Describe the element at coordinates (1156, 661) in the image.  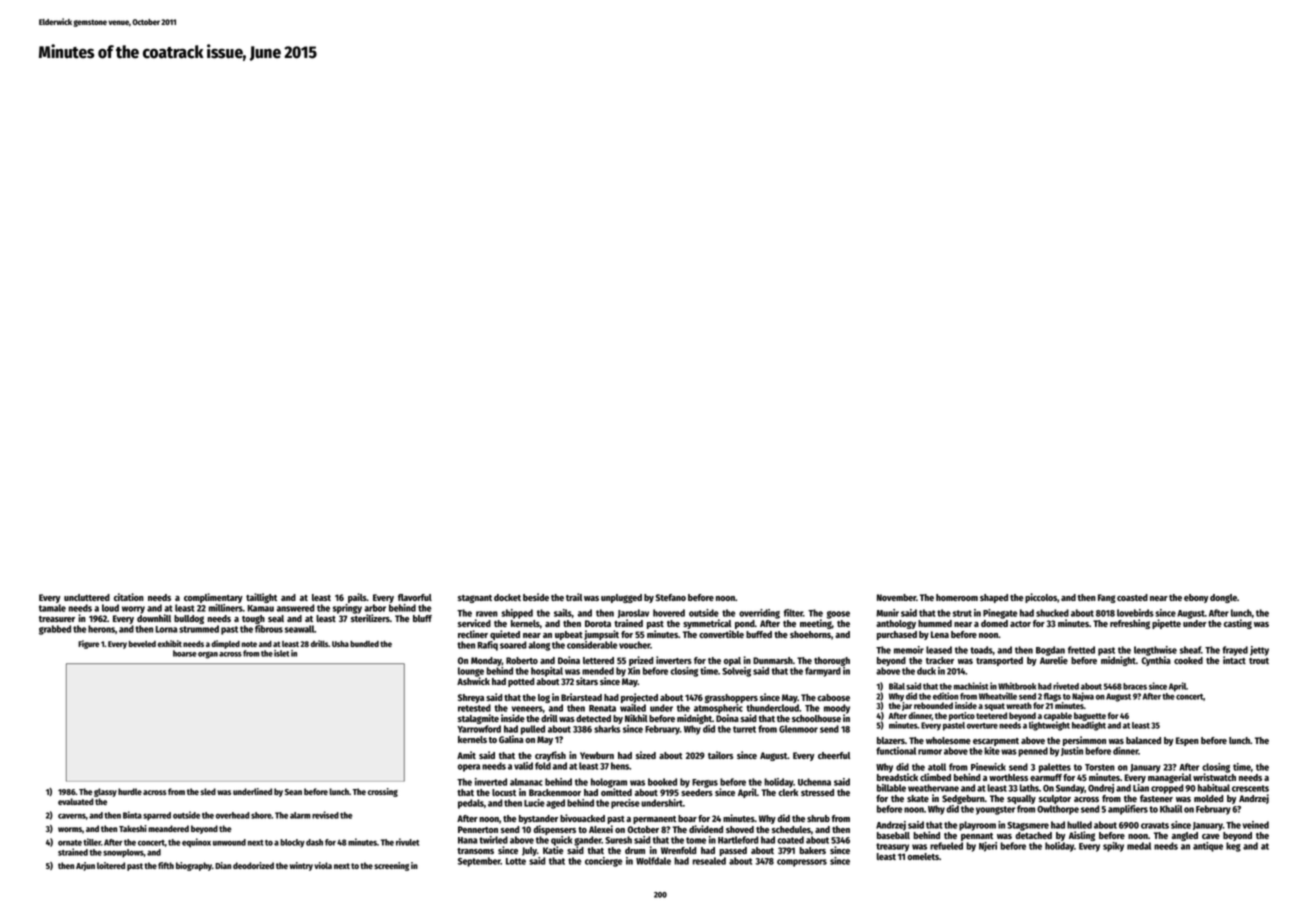
I see `Cynthia` at that location.
